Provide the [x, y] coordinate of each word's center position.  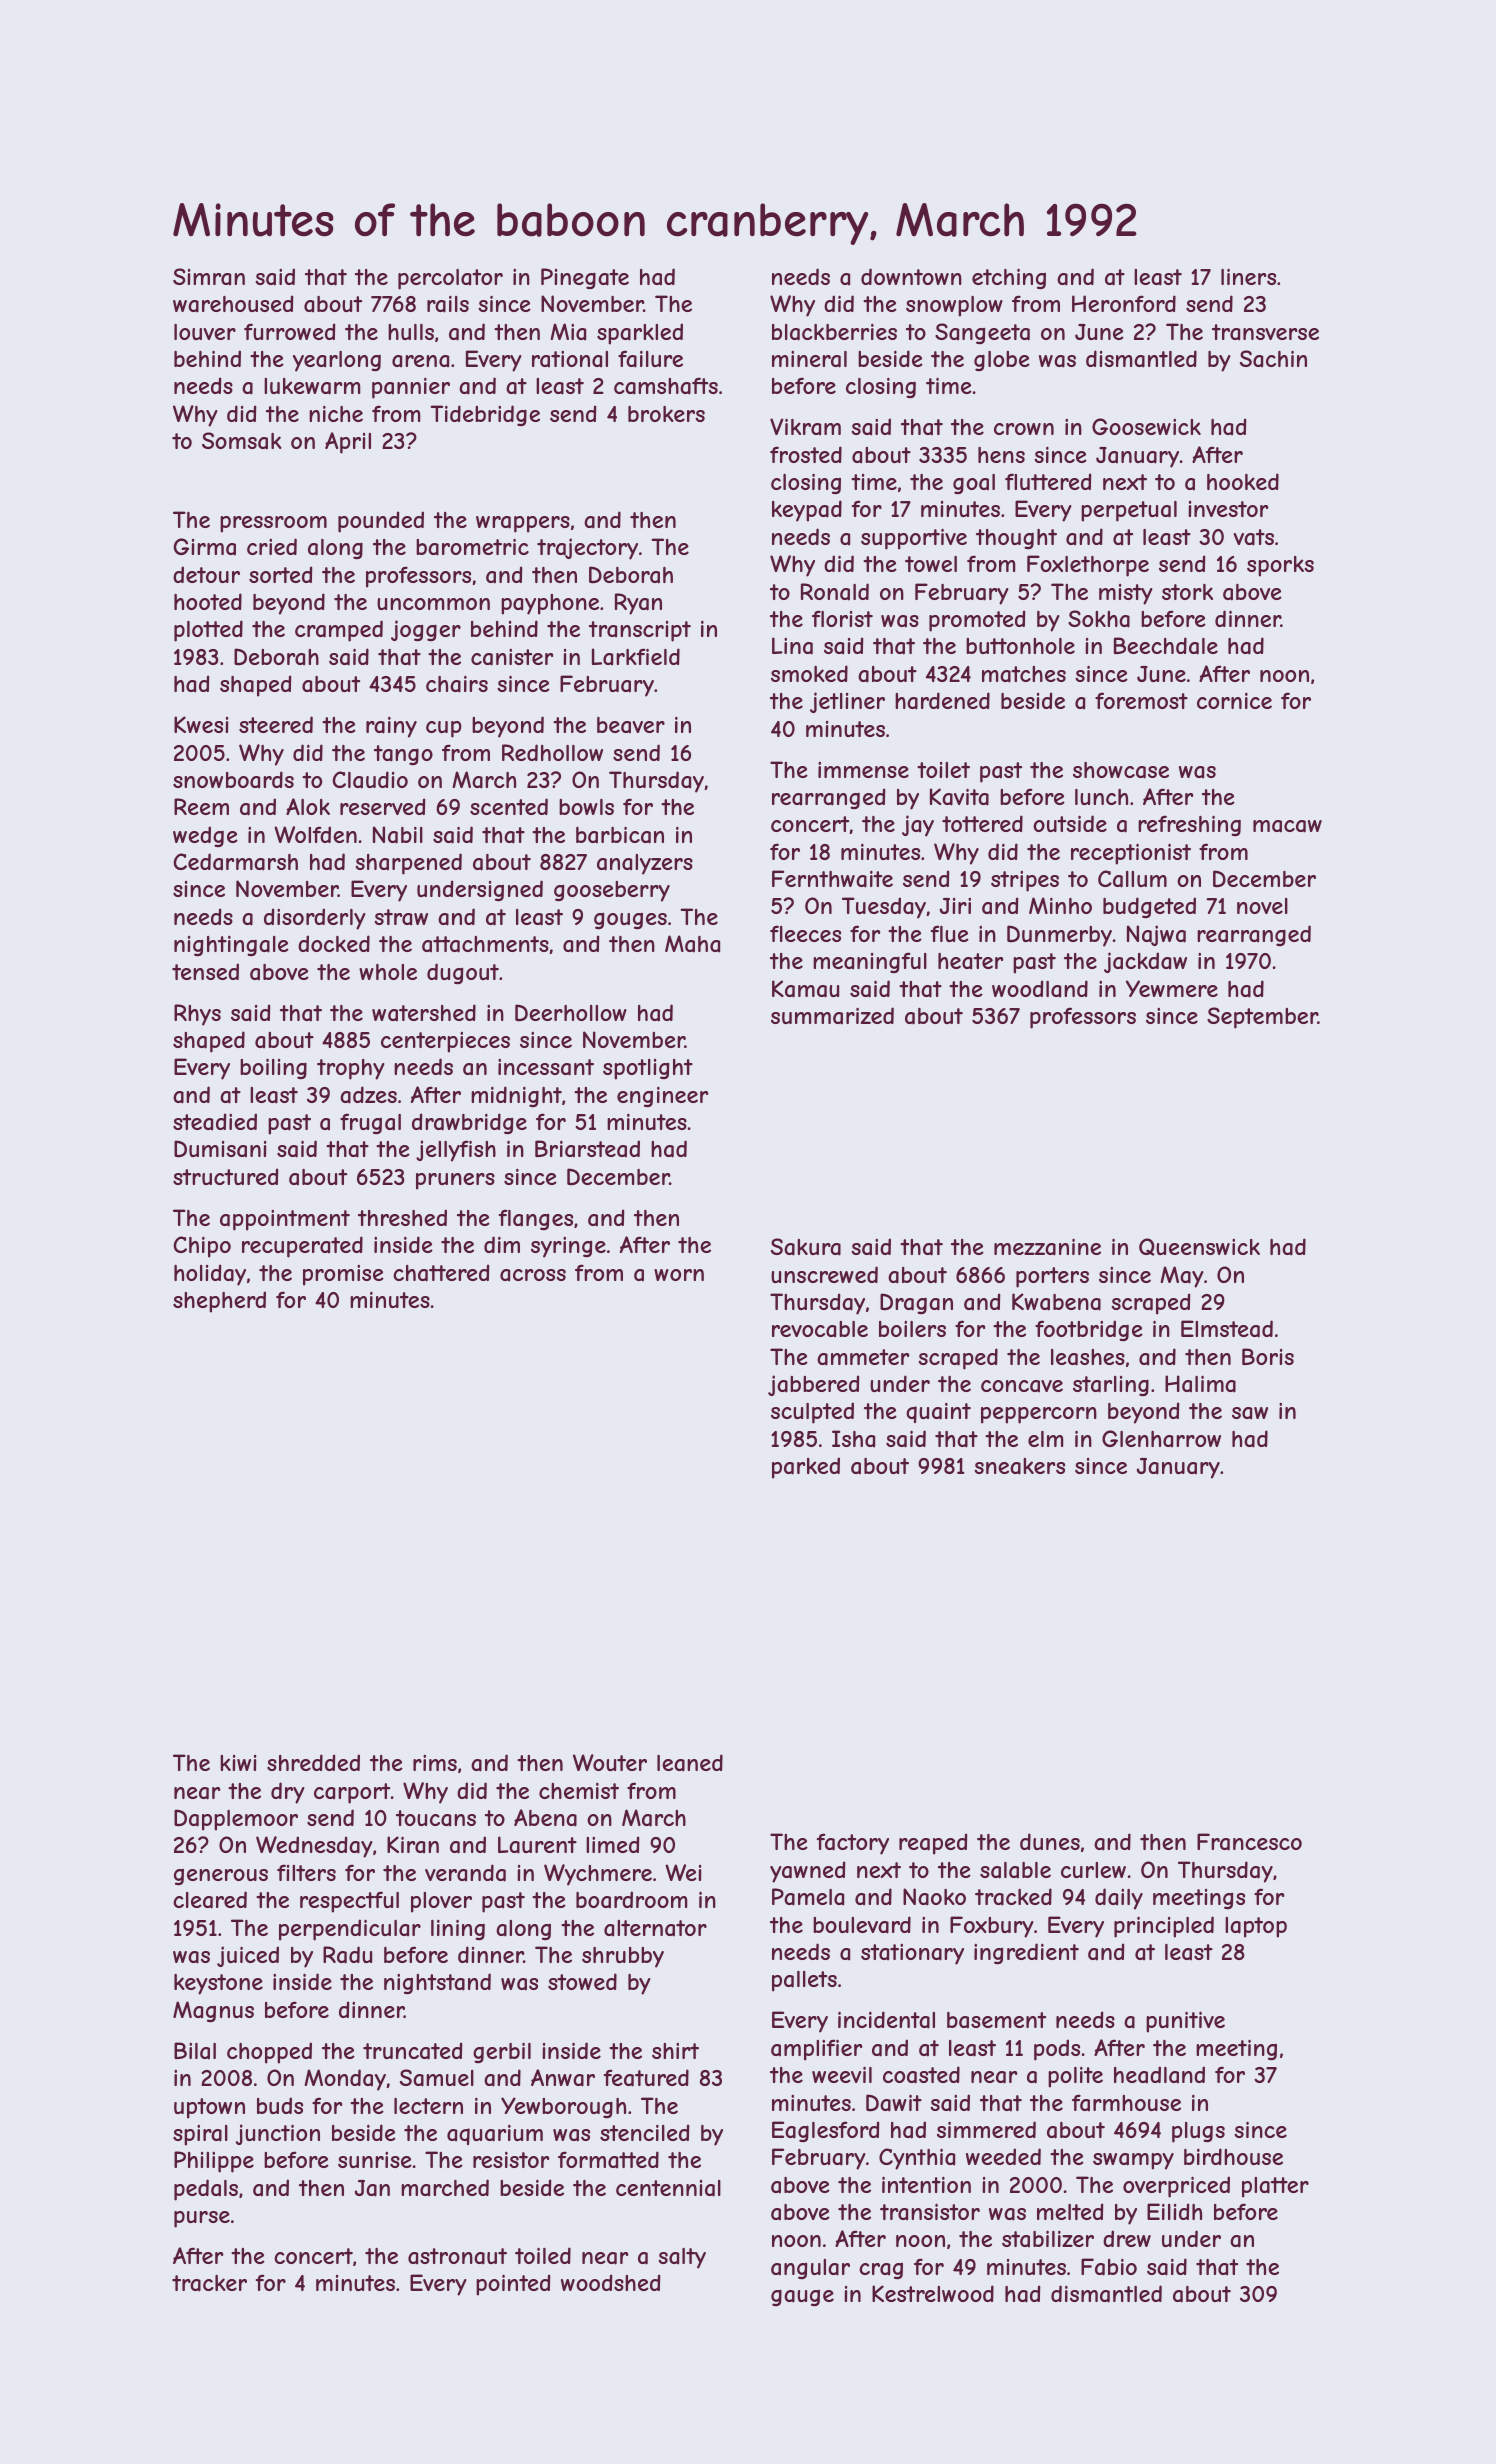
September [1262, 1018]
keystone [218, 1984]
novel [1262, 906]
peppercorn [1039, 1415]
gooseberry [612, 891]
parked [806, 1468]
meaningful [870, 962]
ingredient [1026, 1953]
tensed [205, 971]
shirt [675, 2051]
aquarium [495, 2134]
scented [509, 806]
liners [1248, 276]
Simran [209, 276]
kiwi [238, 1763]
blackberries [834, 332]
